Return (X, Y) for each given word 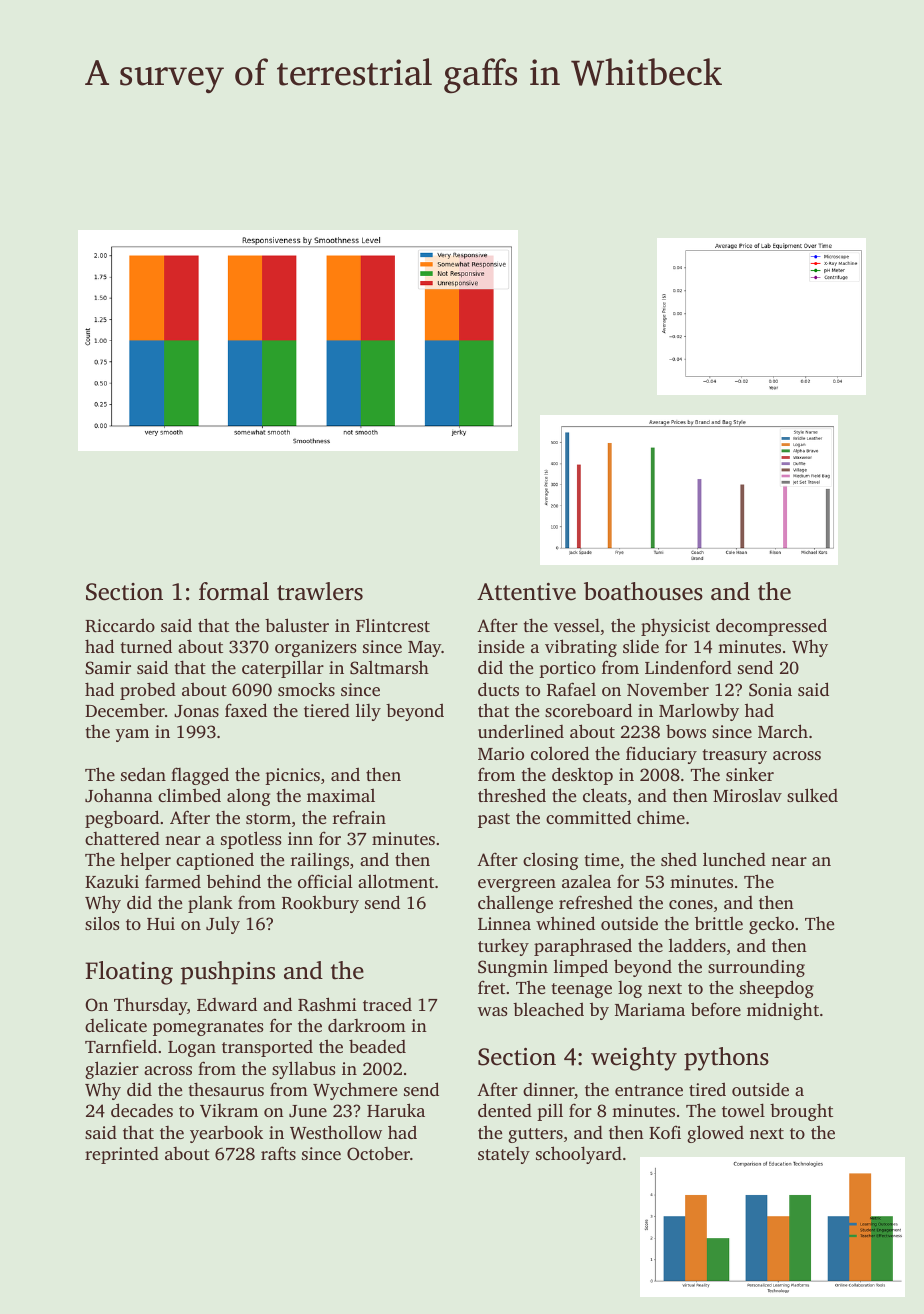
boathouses (643, 591)
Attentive (526, 592)
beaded (377, 1046)
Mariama (650, 1009)
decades (142, 1110)
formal (234, 591)
